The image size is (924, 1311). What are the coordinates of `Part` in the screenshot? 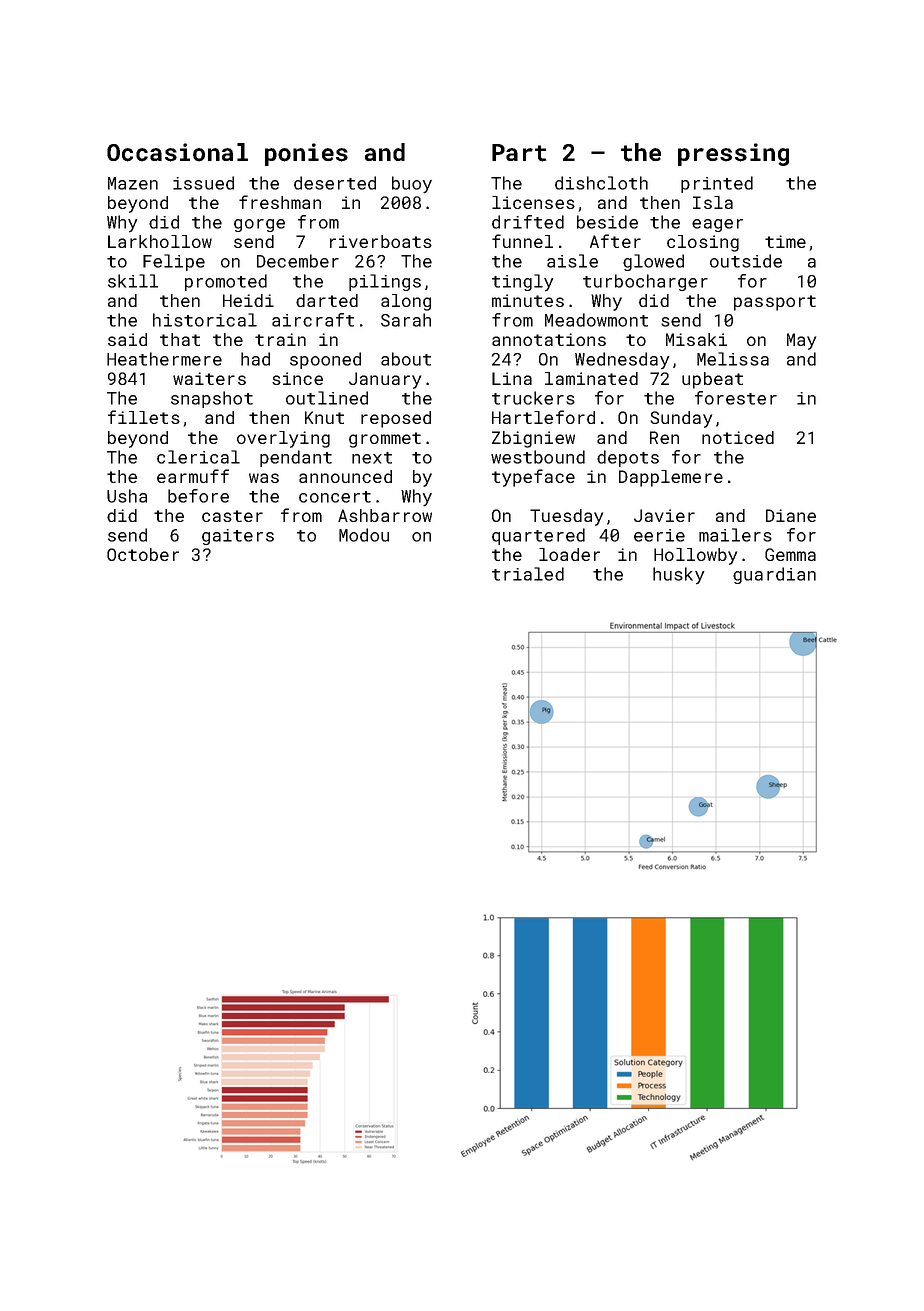 It's located at (519, 153).
